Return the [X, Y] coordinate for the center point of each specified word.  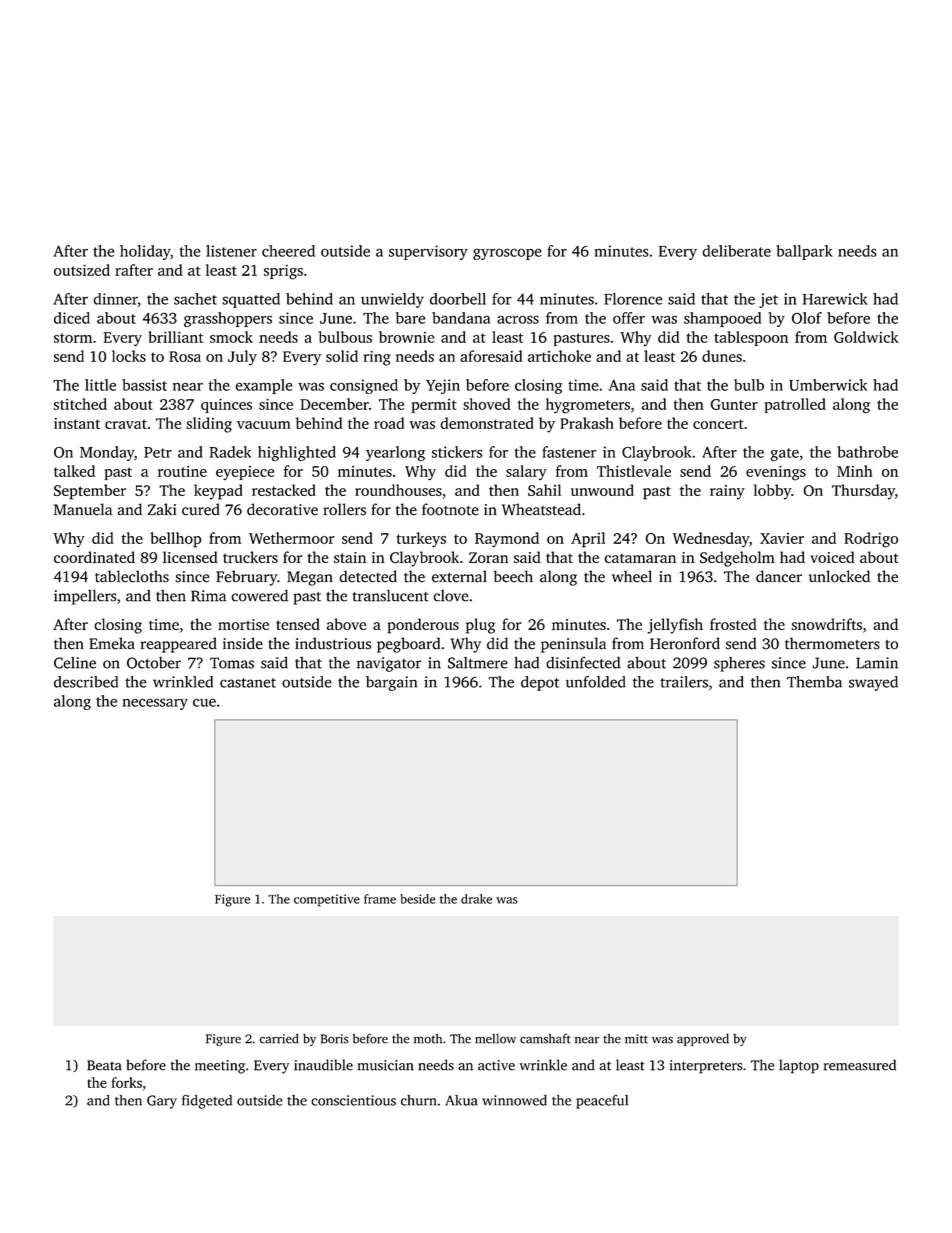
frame [380, 899]
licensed [190, 557]
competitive [327, 900]
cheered [288, 251]
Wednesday [711, 540]
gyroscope [507, 254]
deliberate [737, 251]
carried [279, 1039]
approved [703, 1040]
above [346, 624]
